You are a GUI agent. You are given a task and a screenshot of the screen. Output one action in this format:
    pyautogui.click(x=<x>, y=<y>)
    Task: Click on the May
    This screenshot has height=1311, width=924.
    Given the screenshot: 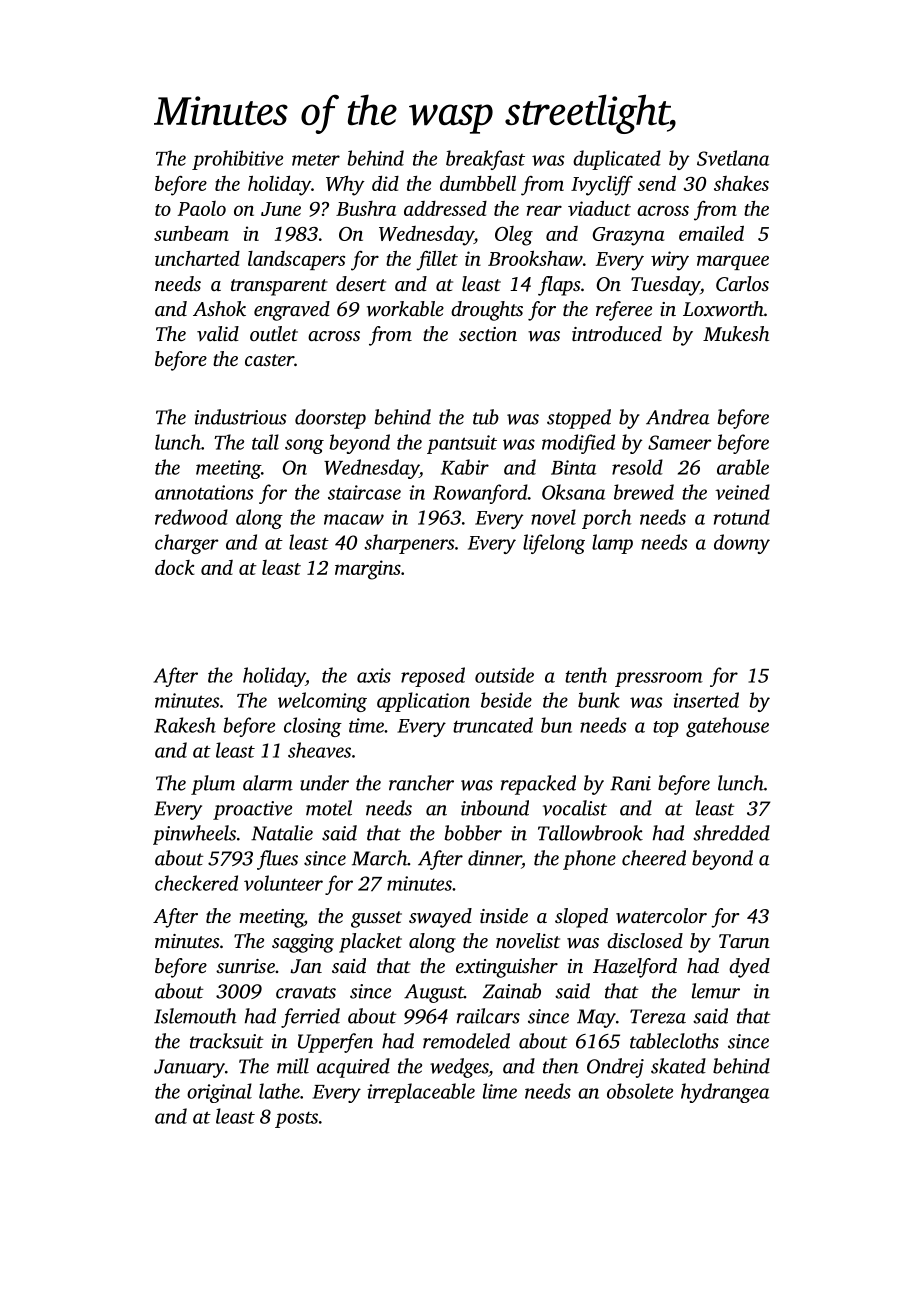 What is the action you would take?
    pyautogui.click(x=596, y=1018)
